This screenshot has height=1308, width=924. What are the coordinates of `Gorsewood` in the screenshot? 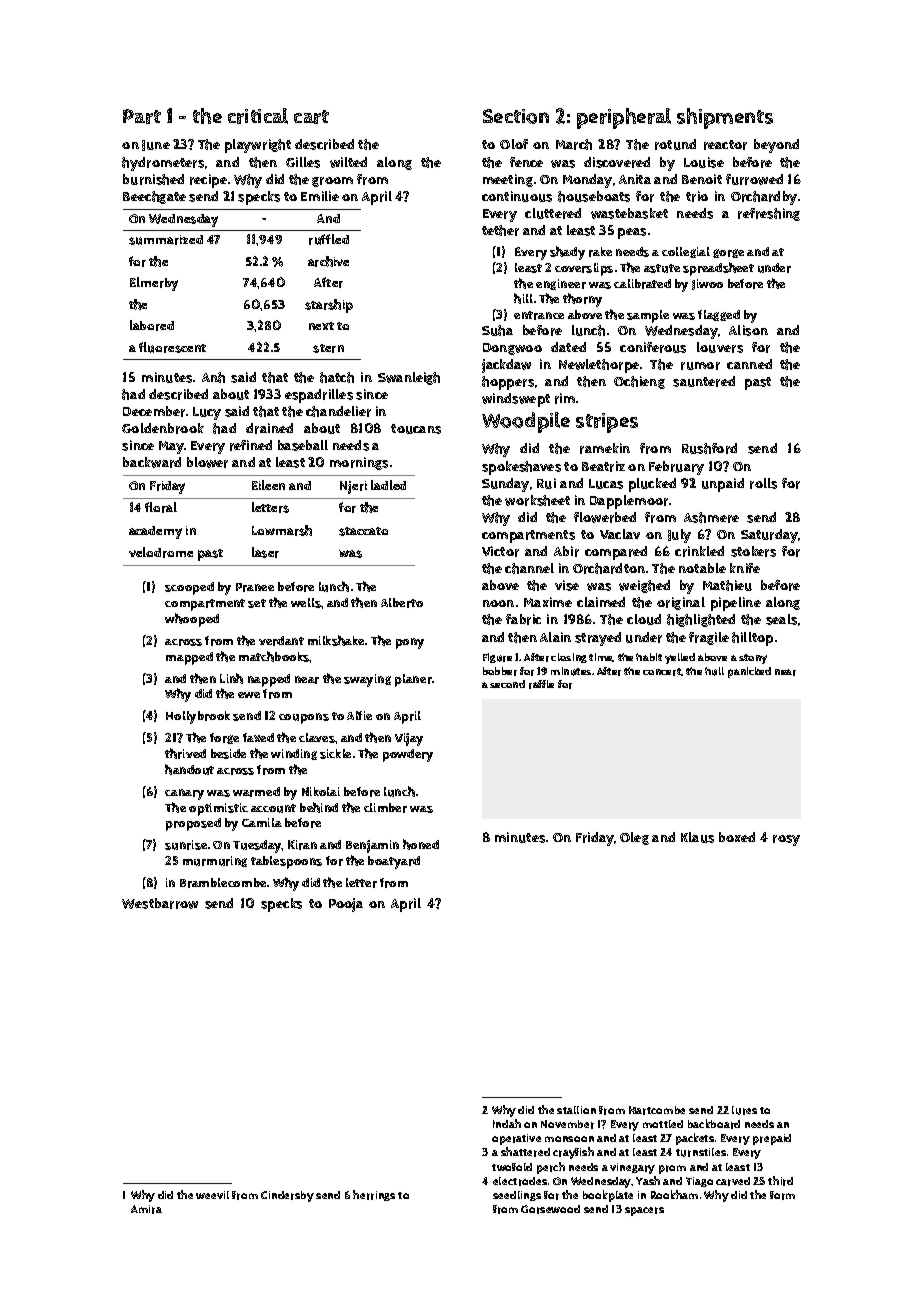 It's located at (550, 1209).
